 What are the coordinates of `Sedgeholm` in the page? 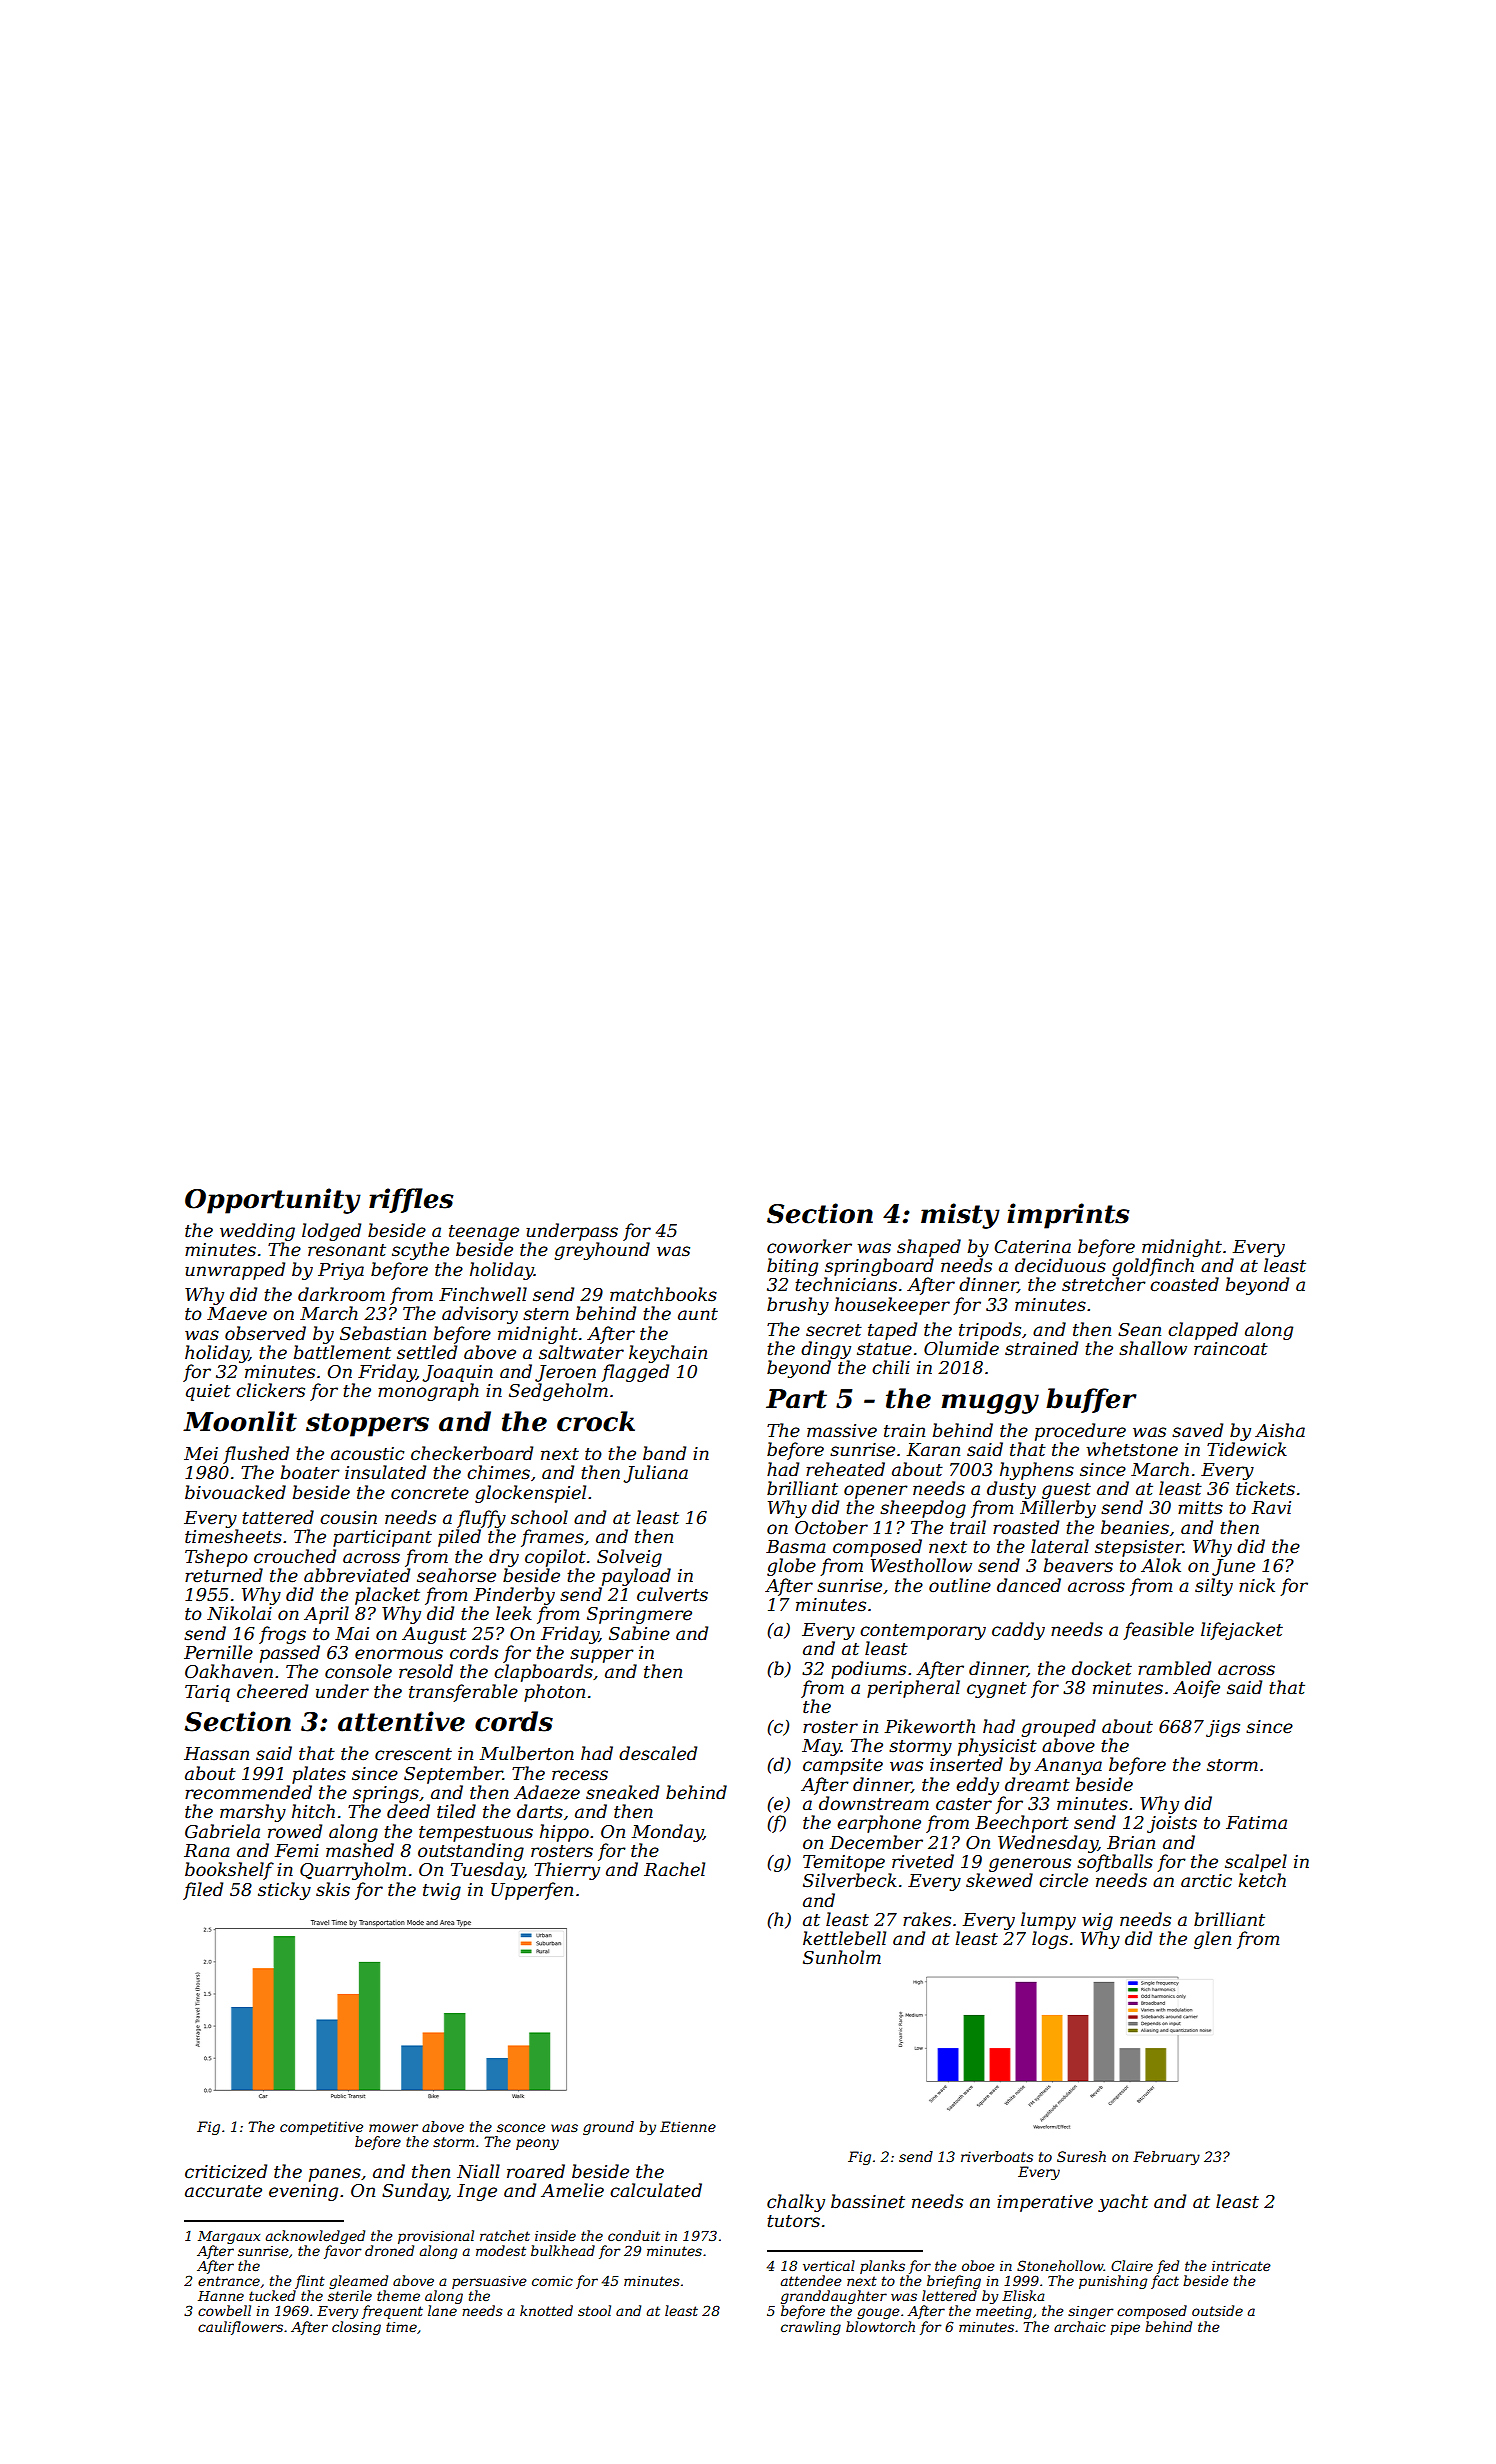 It's located at (558, 1392).
